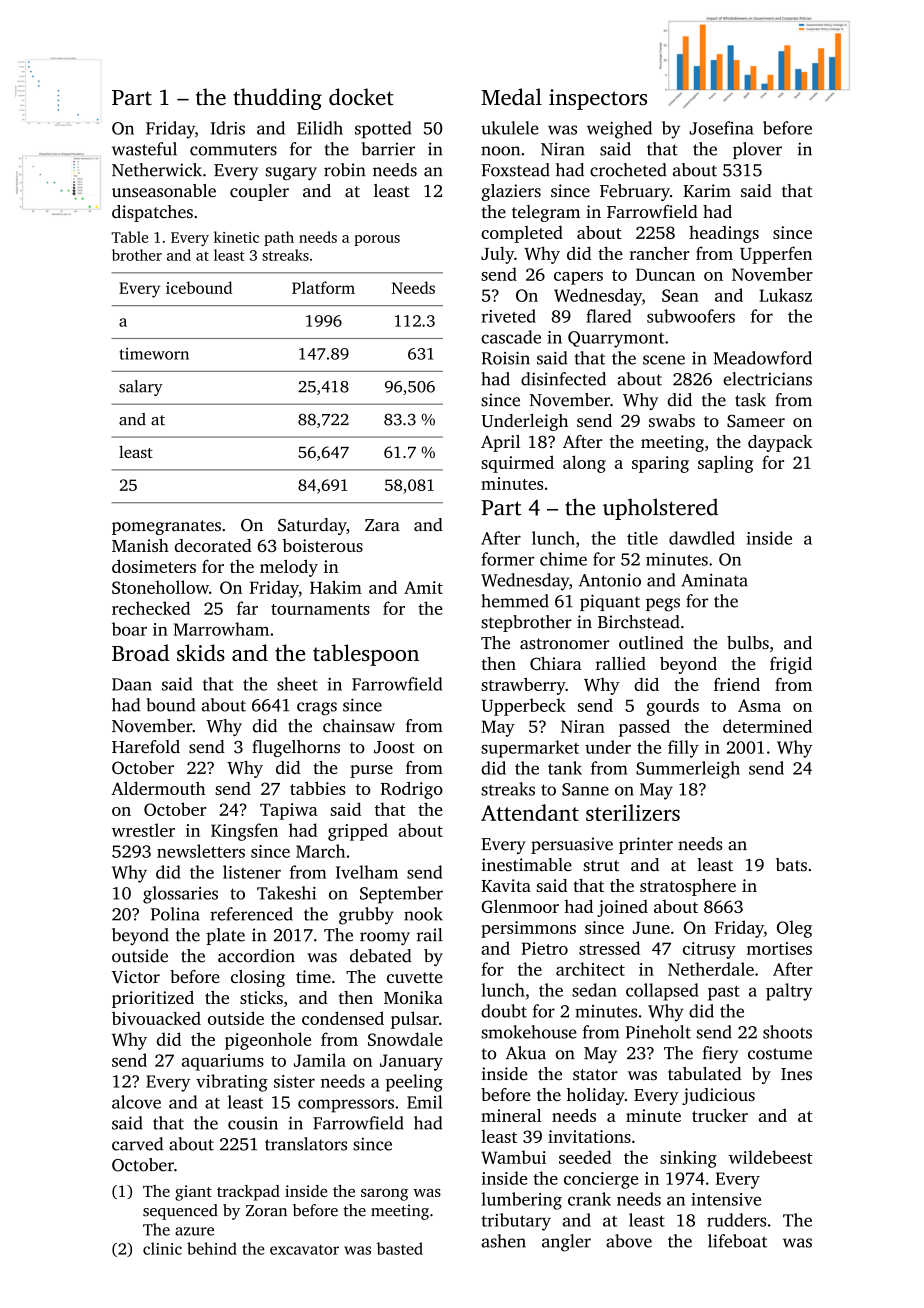 This document has height=1308, width=924. I want to click on frigid, so click(791, 665).
